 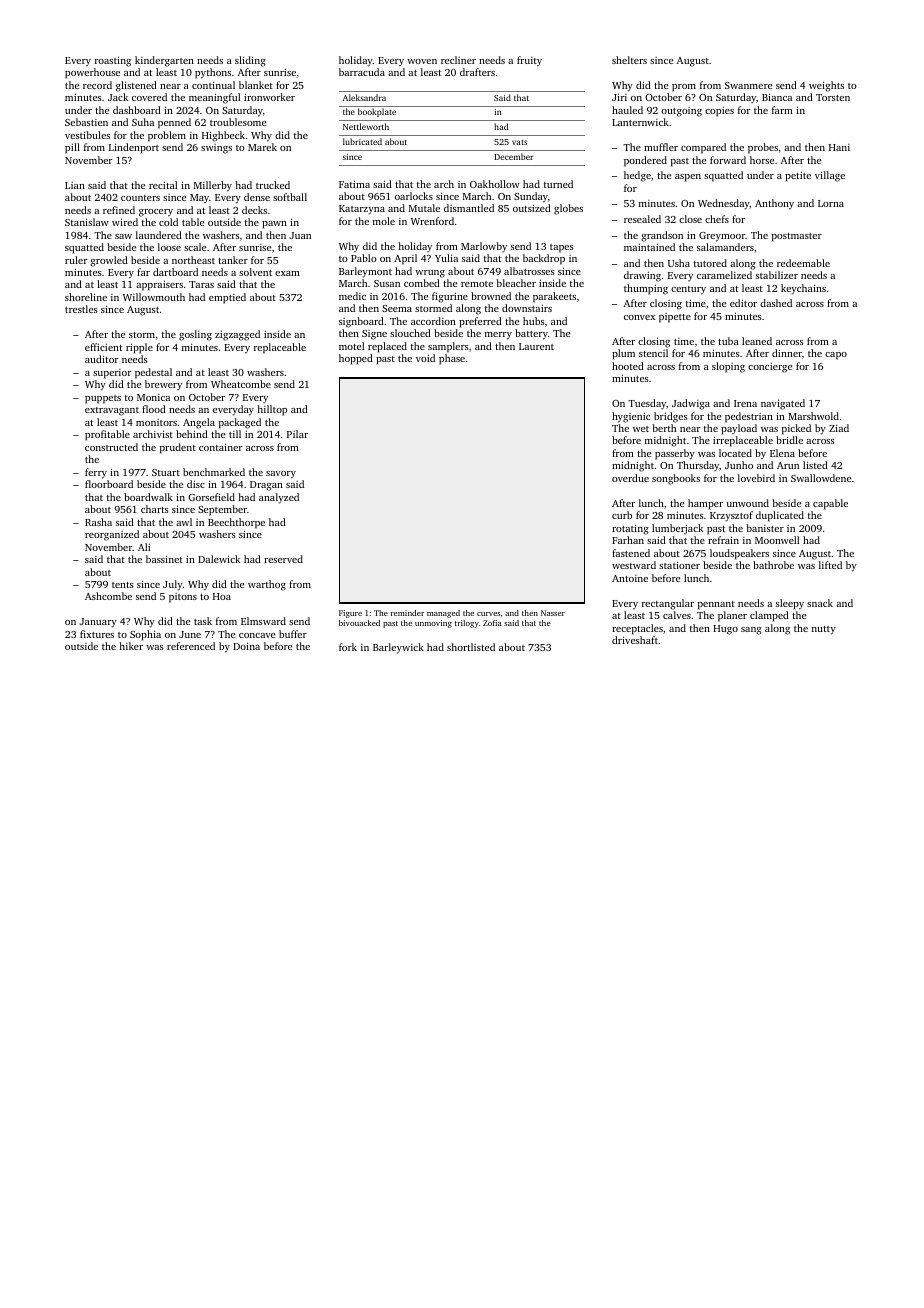 What do you see at coordinates (787, 353) in the screenshot?
I see `dinner` at bounding box center [787, 353].
